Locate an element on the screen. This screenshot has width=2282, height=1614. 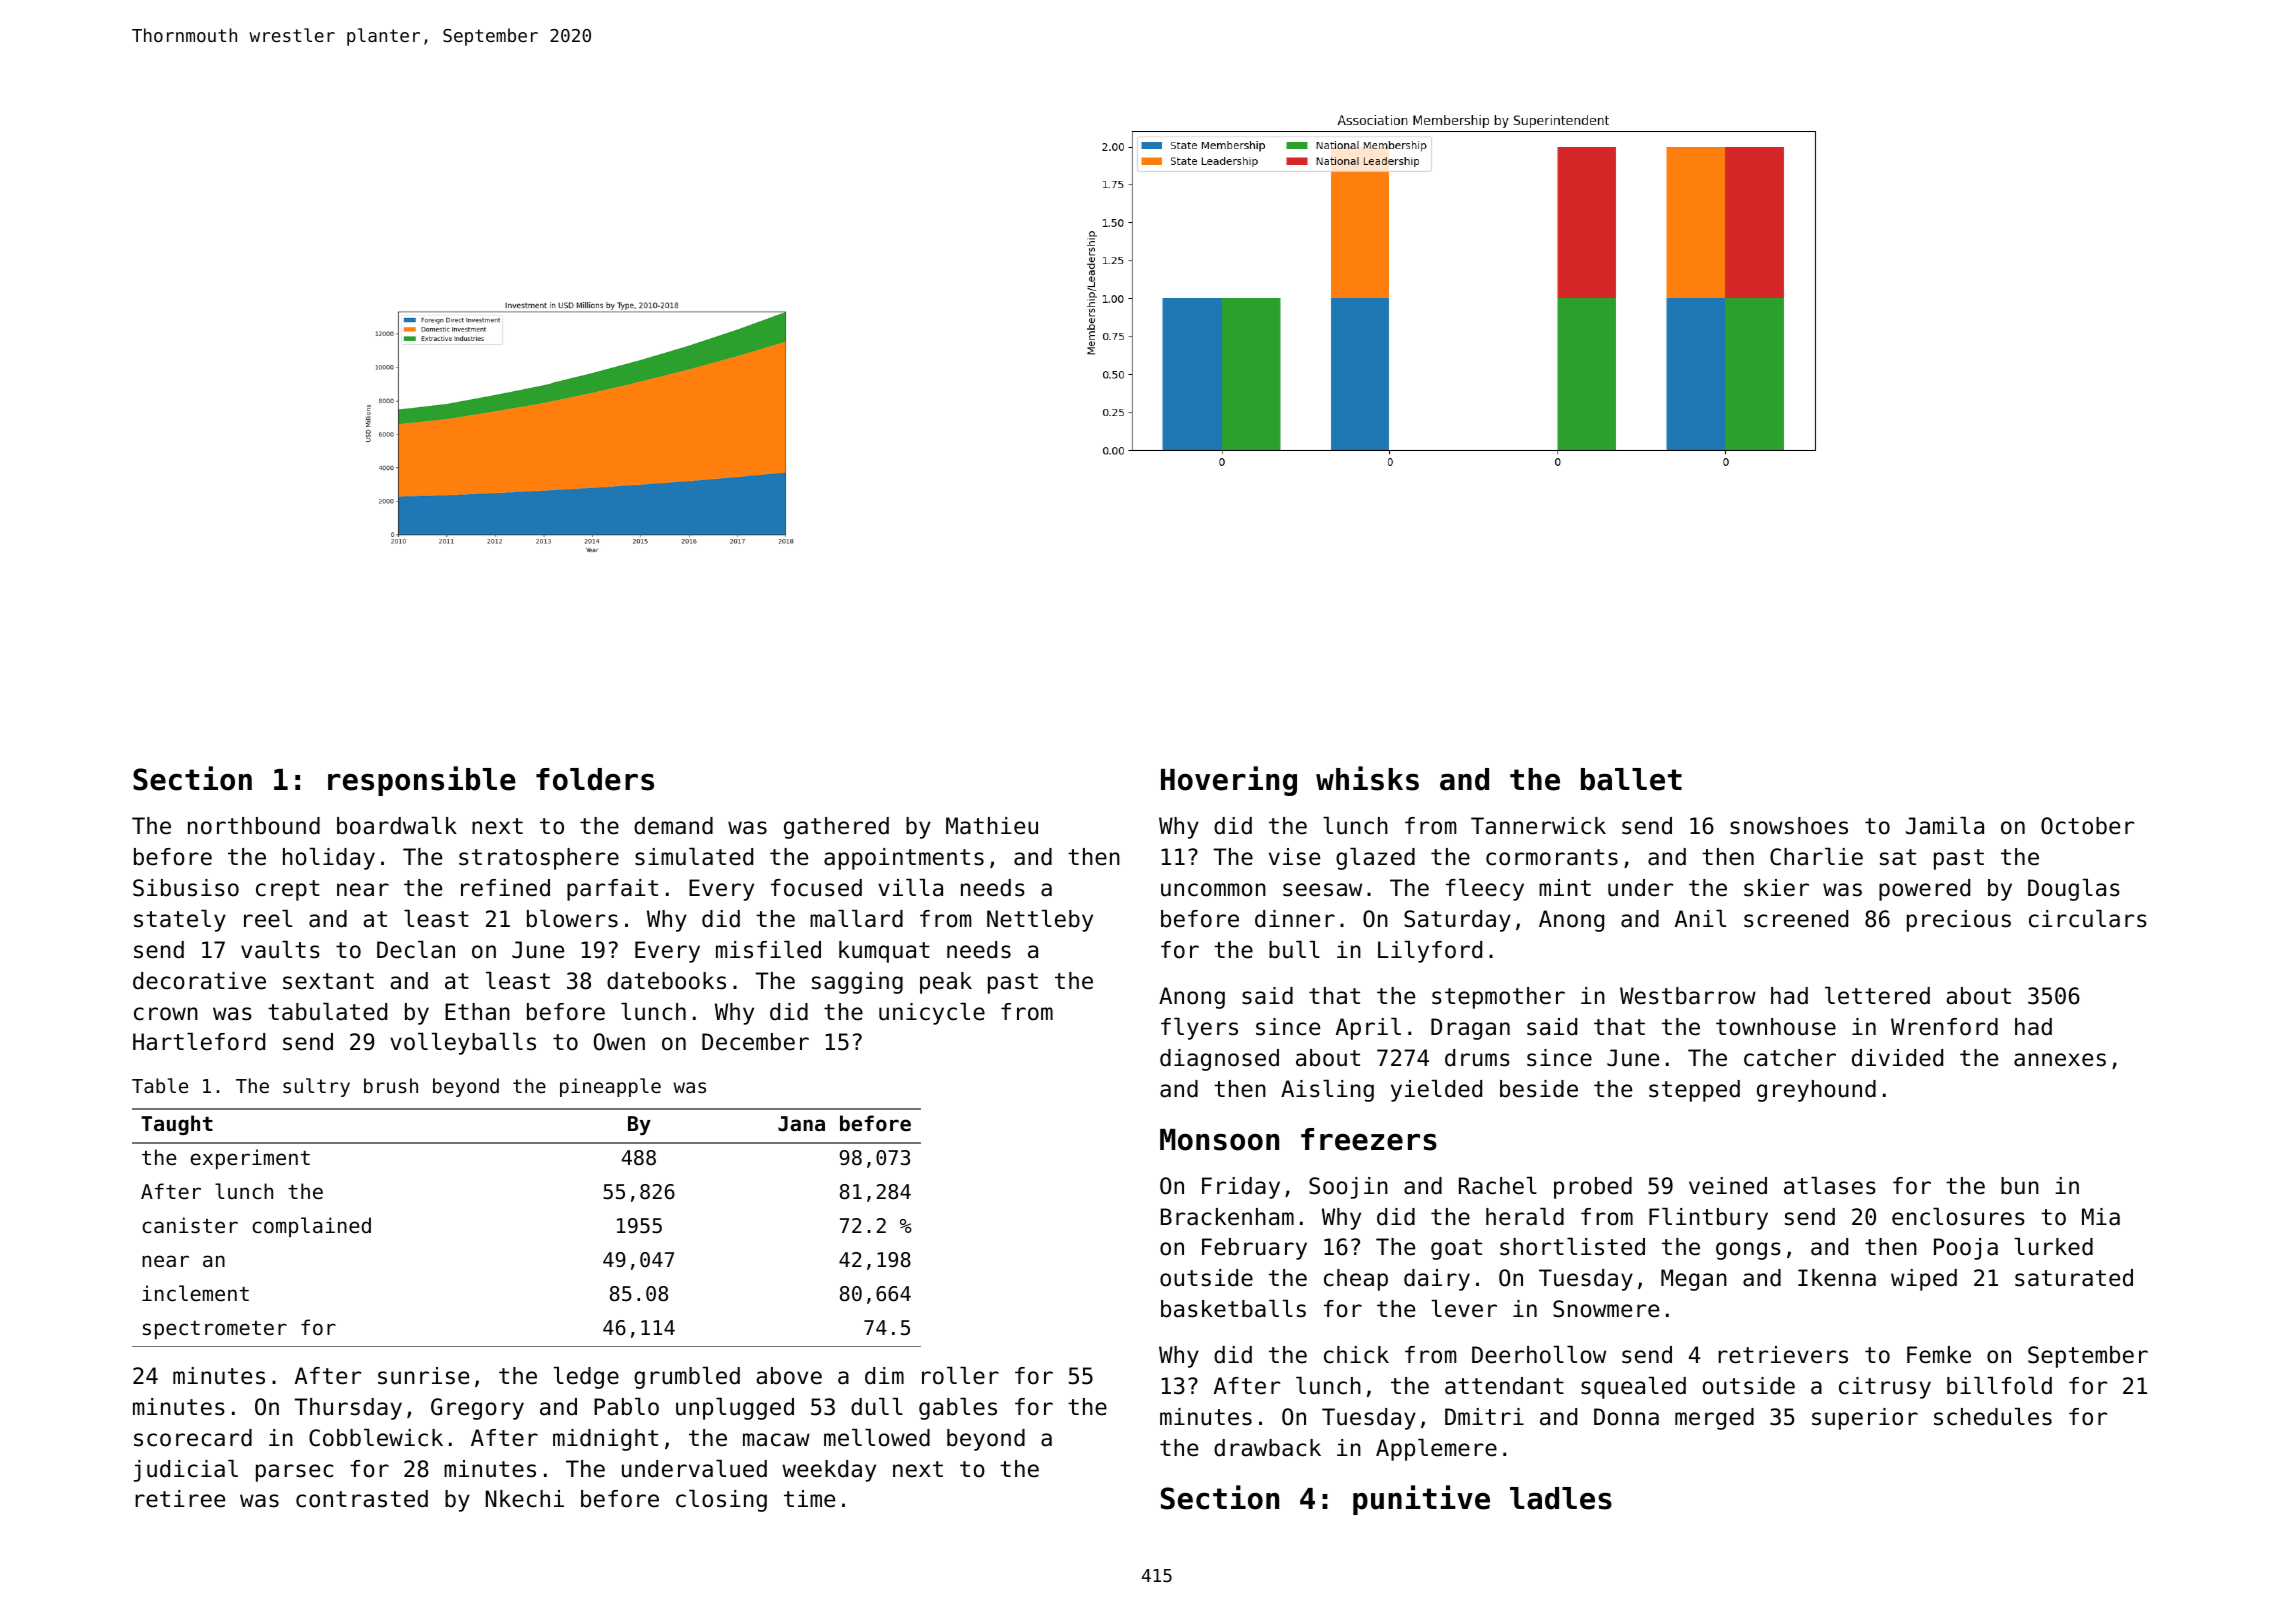
ballet is located at coordinates (1631, 779).
